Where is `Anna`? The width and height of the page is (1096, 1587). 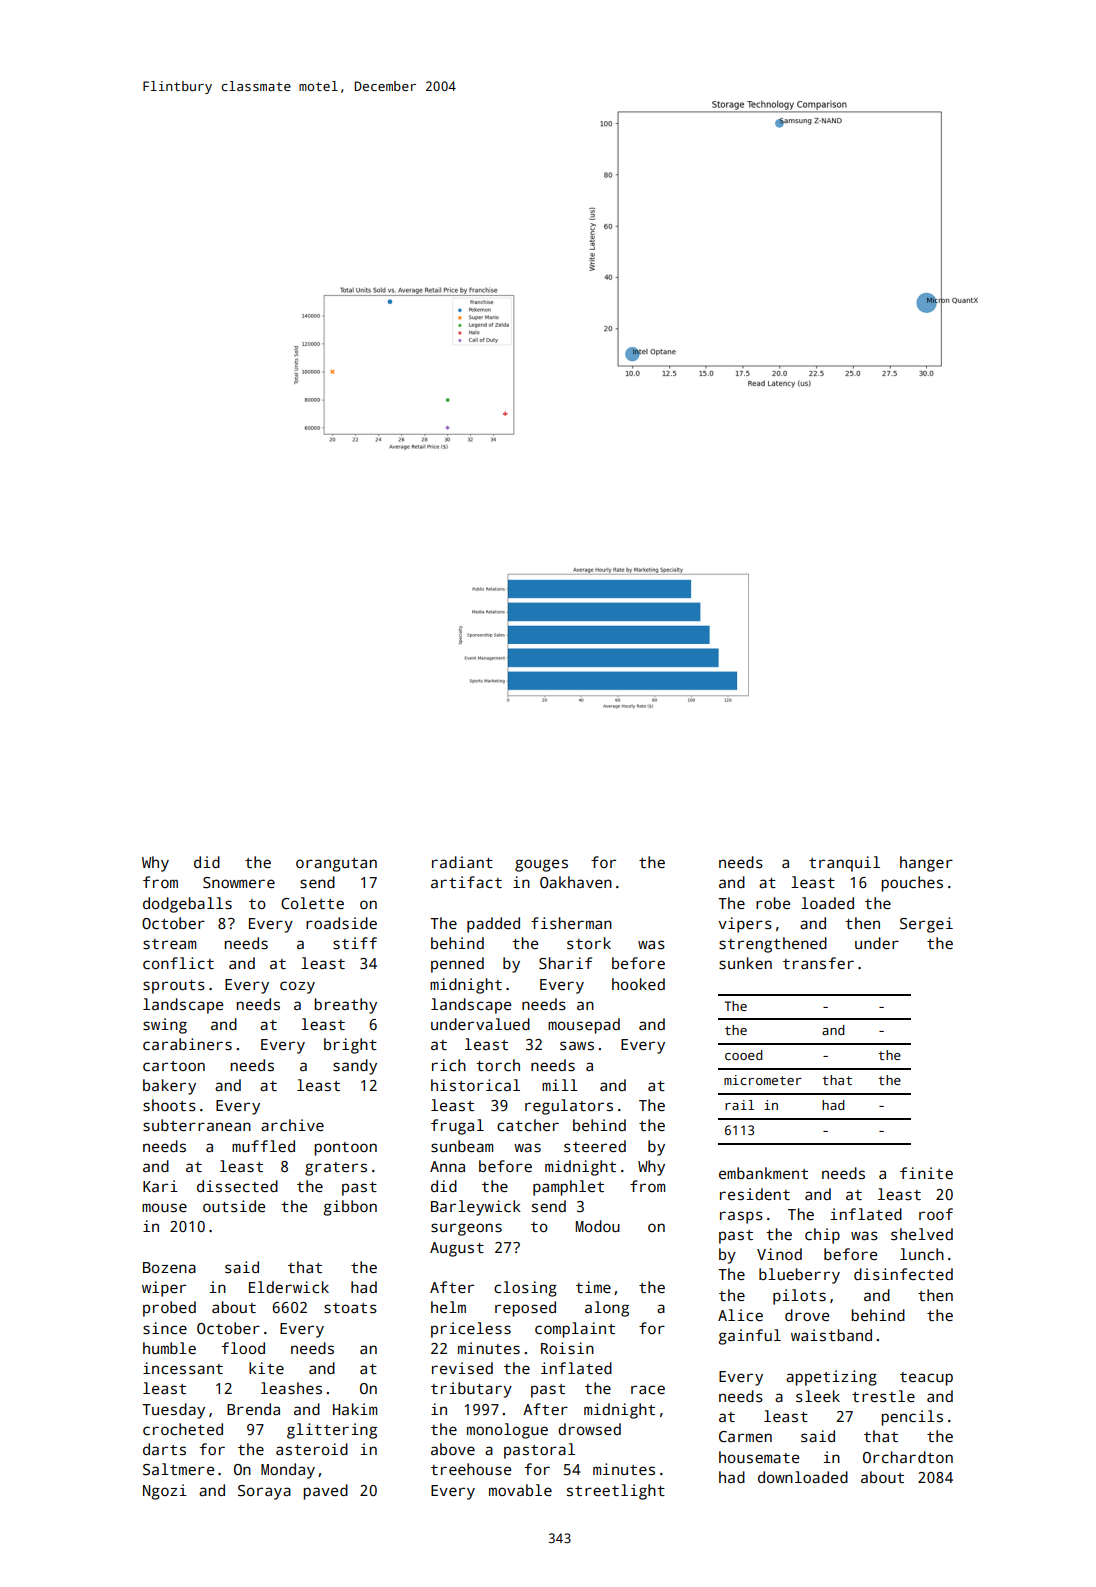 Anna is located at coordinates (447, 1166).
